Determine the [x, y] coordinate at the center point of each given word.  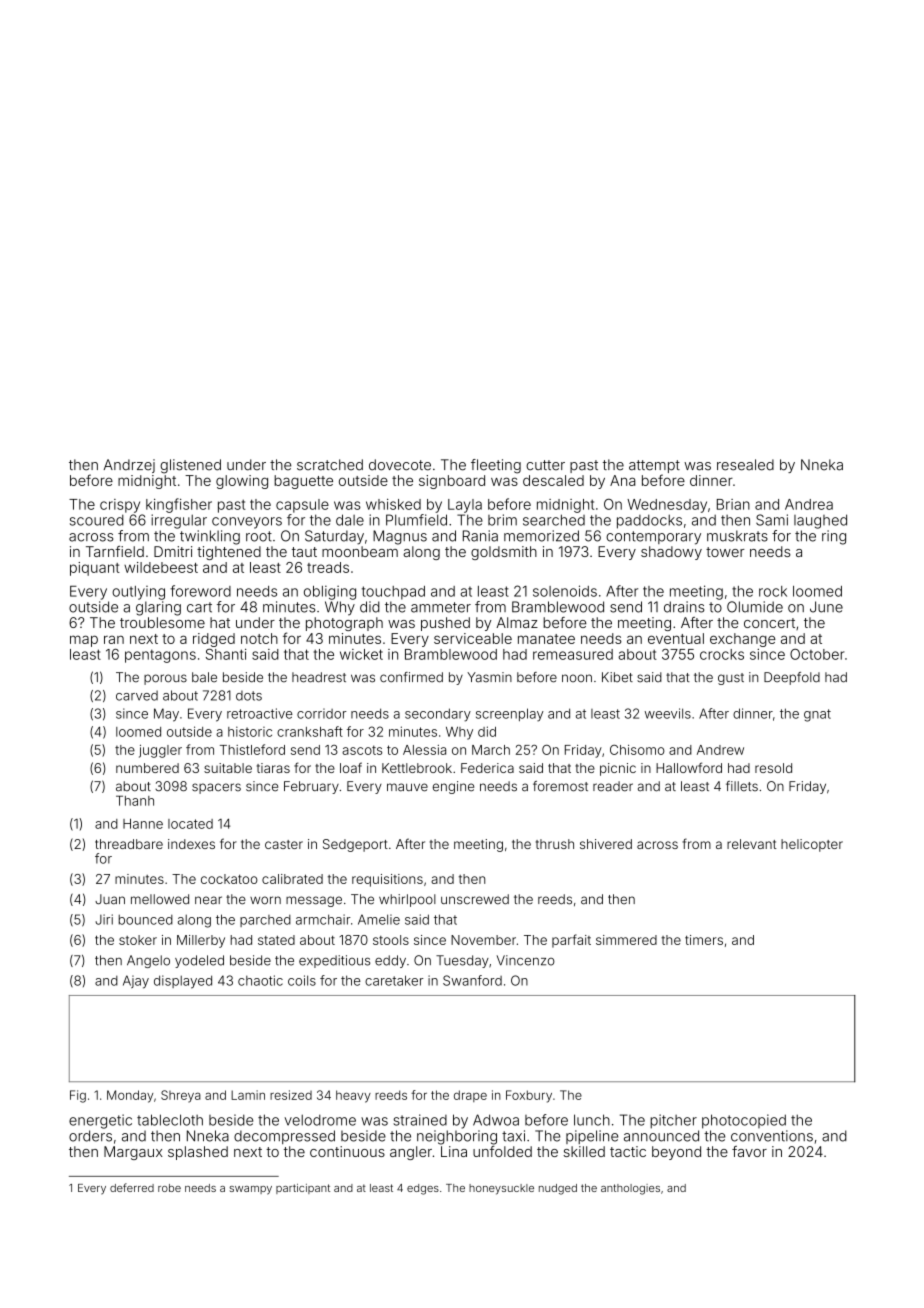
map [84, 641]
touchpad [393, 593]
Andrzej [129, 466]
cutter [545, 465]
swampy [250, 1190]
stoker [138, 940]
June [826, 607]
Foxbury [529, 1096]
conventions [772, 1136]
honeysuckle [501, 1189]
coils [302, 980]
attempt [654, 466]
